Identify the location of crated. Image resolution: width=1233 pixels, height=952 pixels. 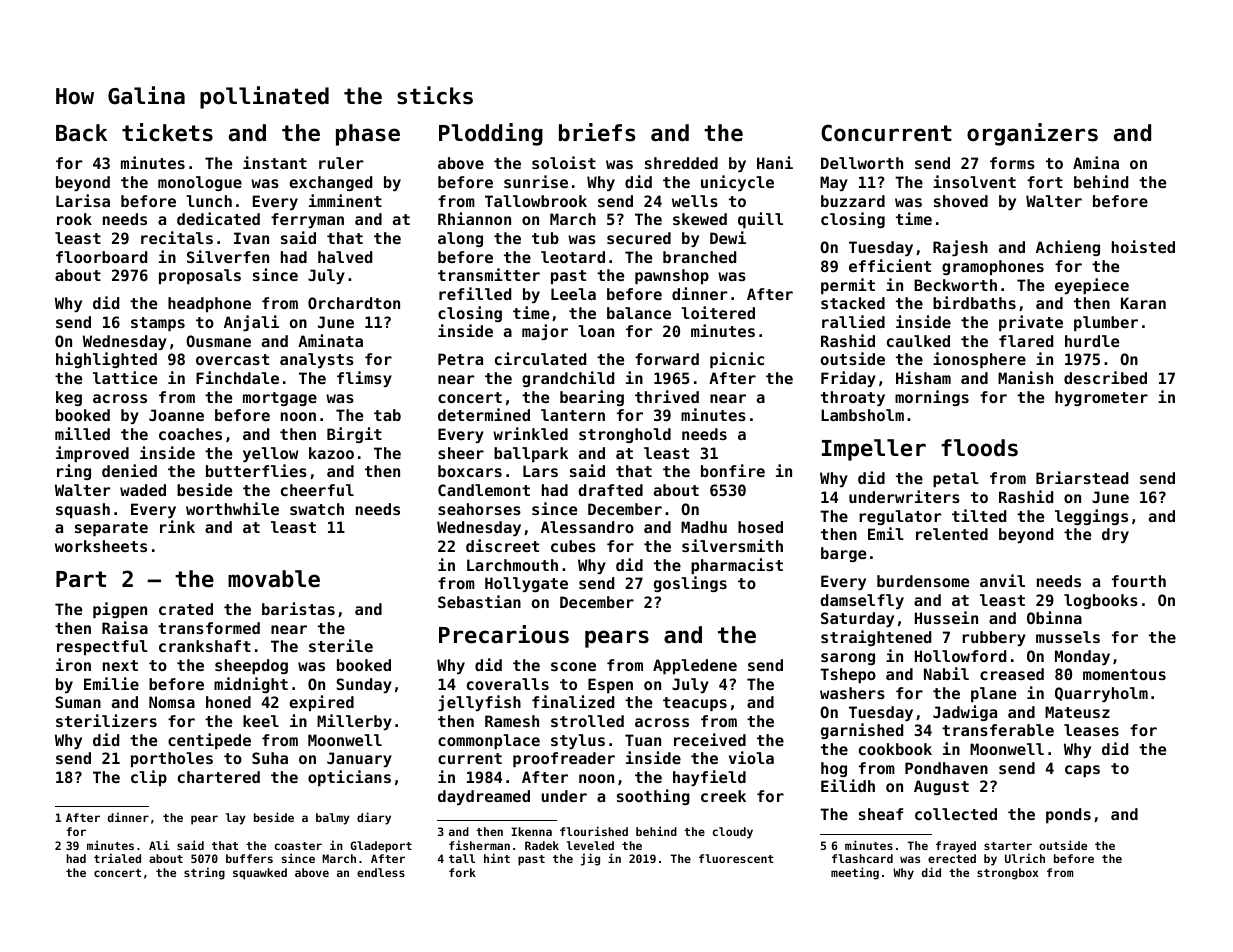
(186, 609).
